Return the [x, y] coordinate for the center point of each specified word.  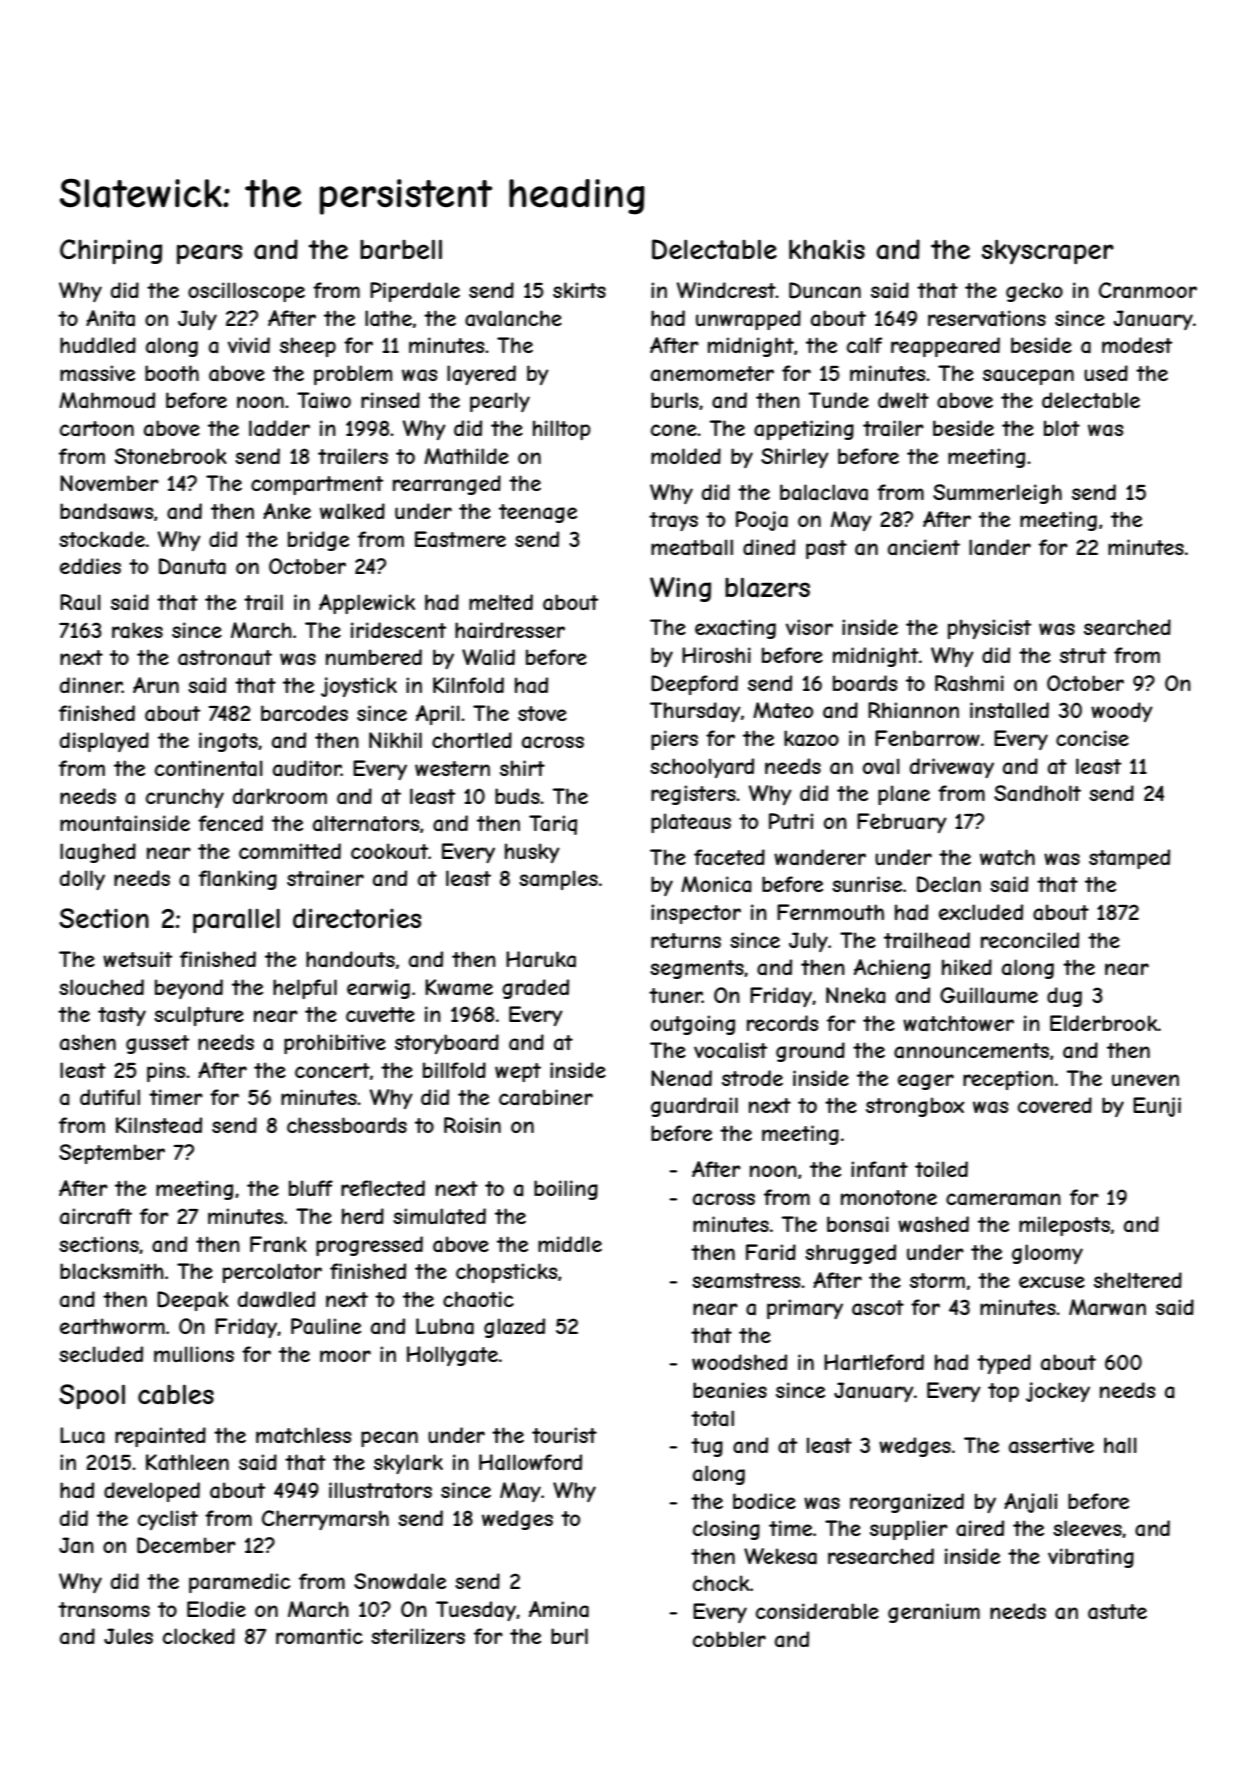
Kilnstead [159, 1125]
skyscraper [1047, 252]
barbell [401, 249]
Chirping [111, 251]
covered [1055, 1105]
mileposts [1064, 1226]
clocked [199, 1636]
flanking [238, 880]
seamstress [746, 1281]
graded [535, 989]
